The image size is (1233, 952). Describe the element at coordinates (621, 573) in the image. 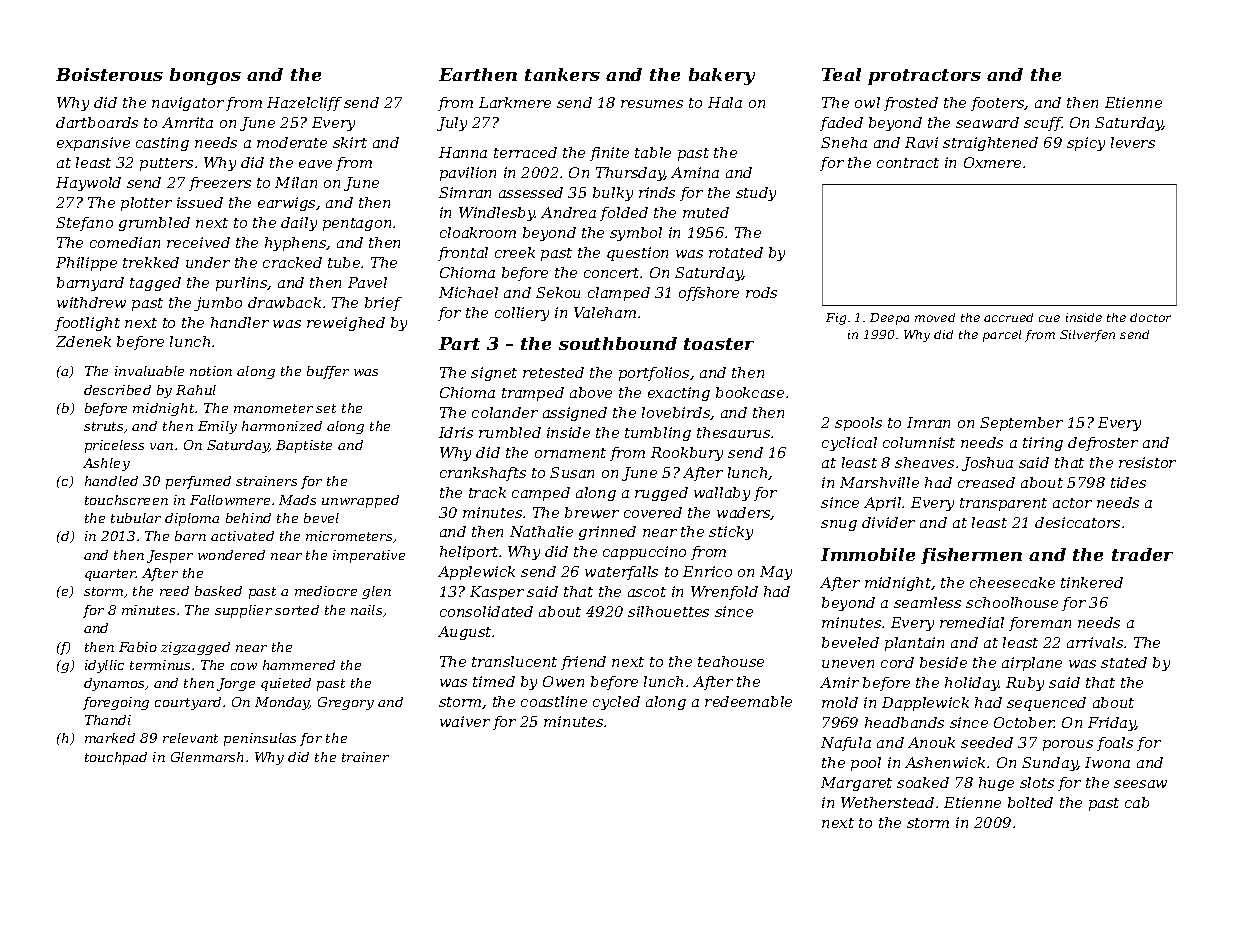

I see `waterfalls` at that location.
